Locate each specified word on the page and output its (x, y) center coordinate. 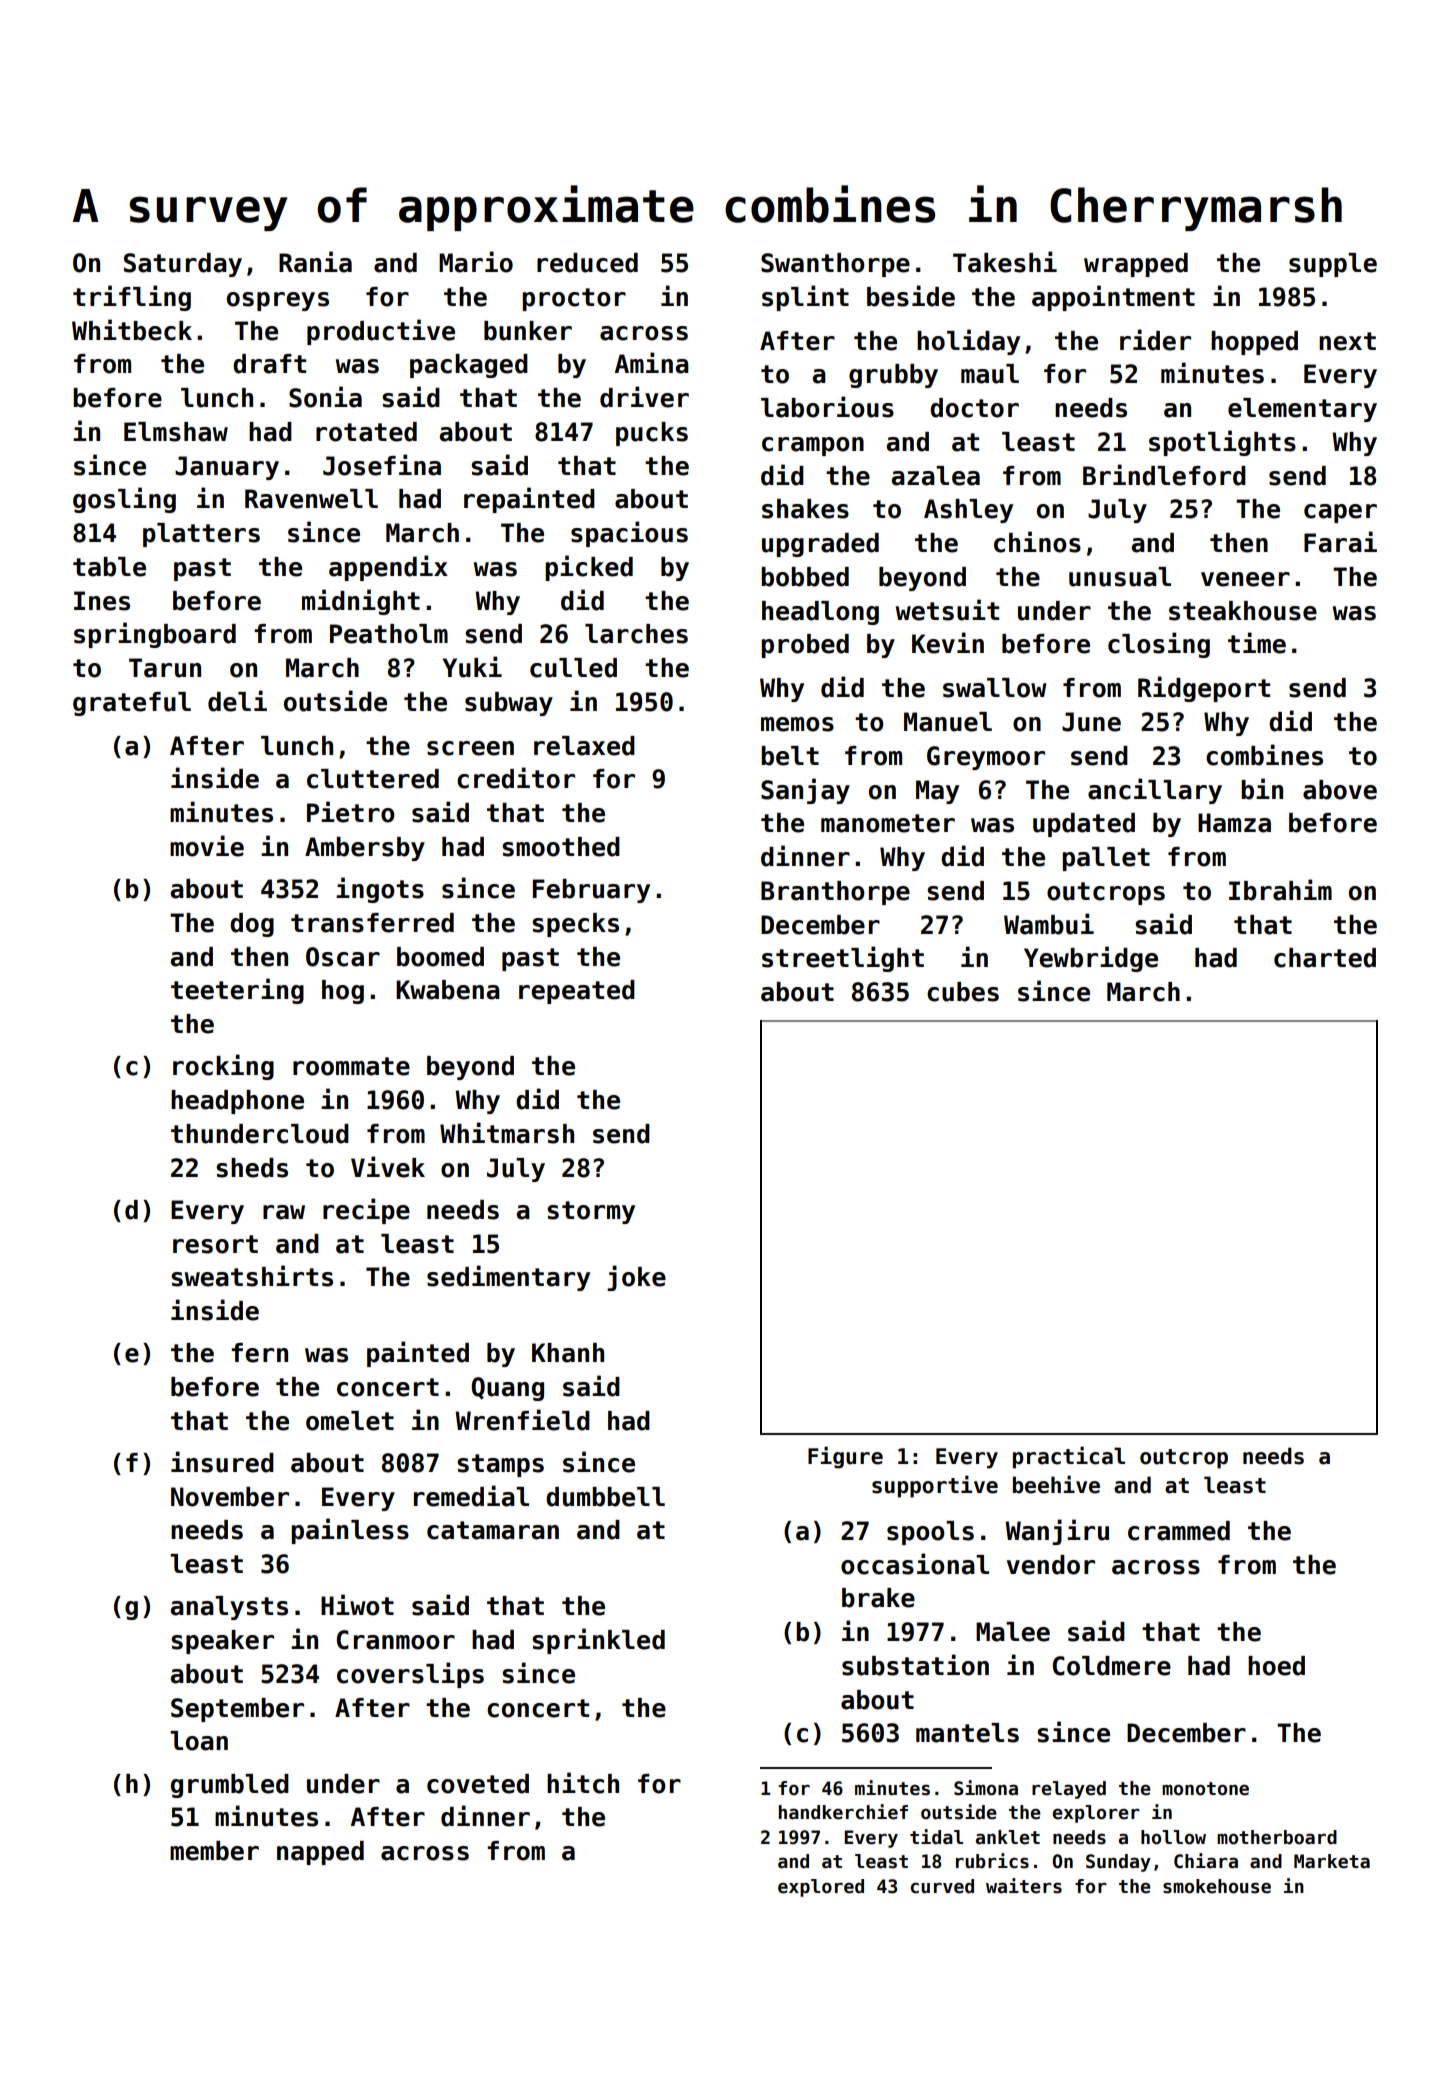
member (214, 1851)
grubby (893, 376)
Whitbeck (132, 330)
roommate (351, 1066)
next (1347, 341)
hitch (583, 1783)
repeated (577, 992)
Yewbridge (1091, 959)
